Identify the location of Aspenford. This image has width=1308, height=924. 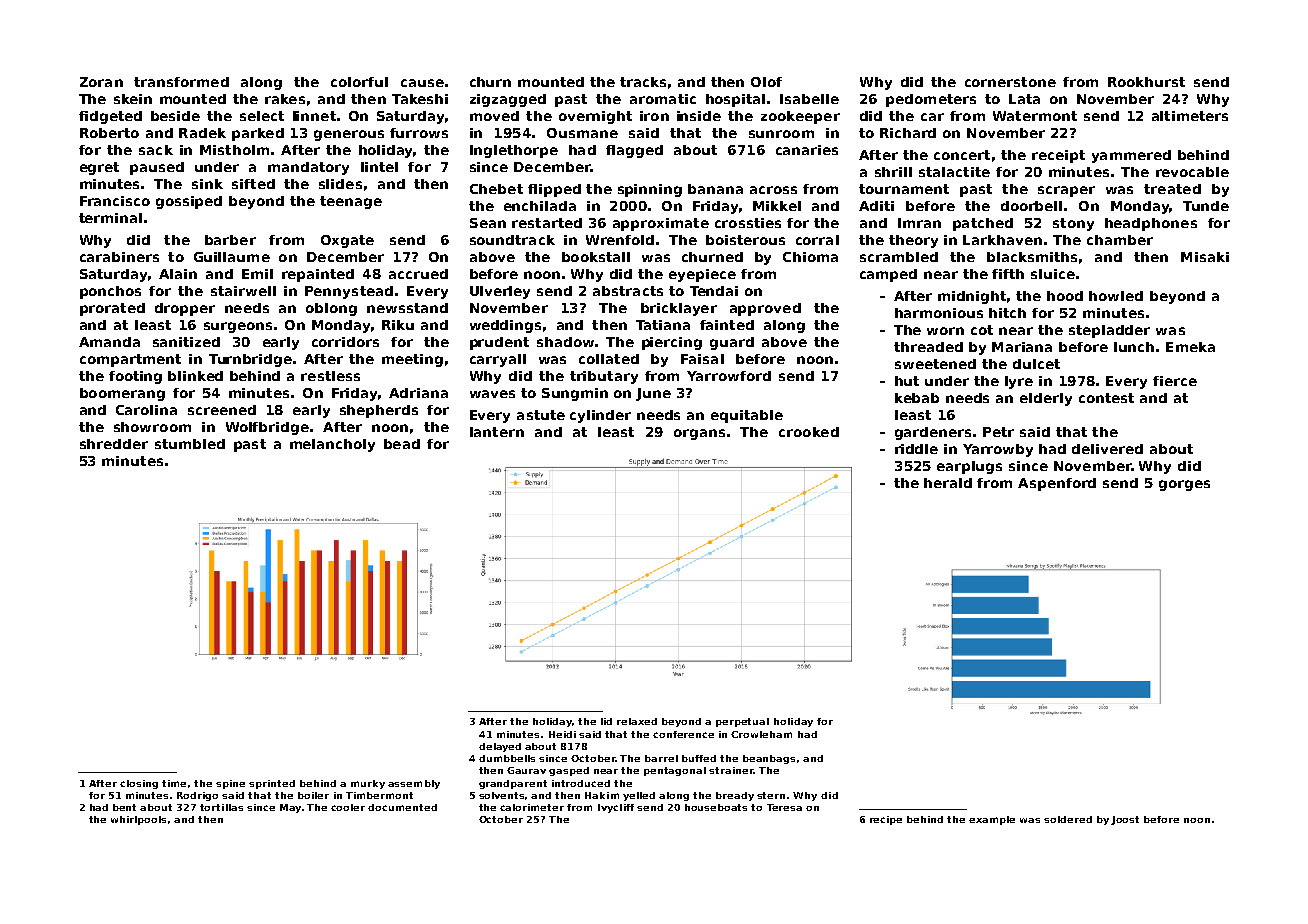
(1057, 484).
